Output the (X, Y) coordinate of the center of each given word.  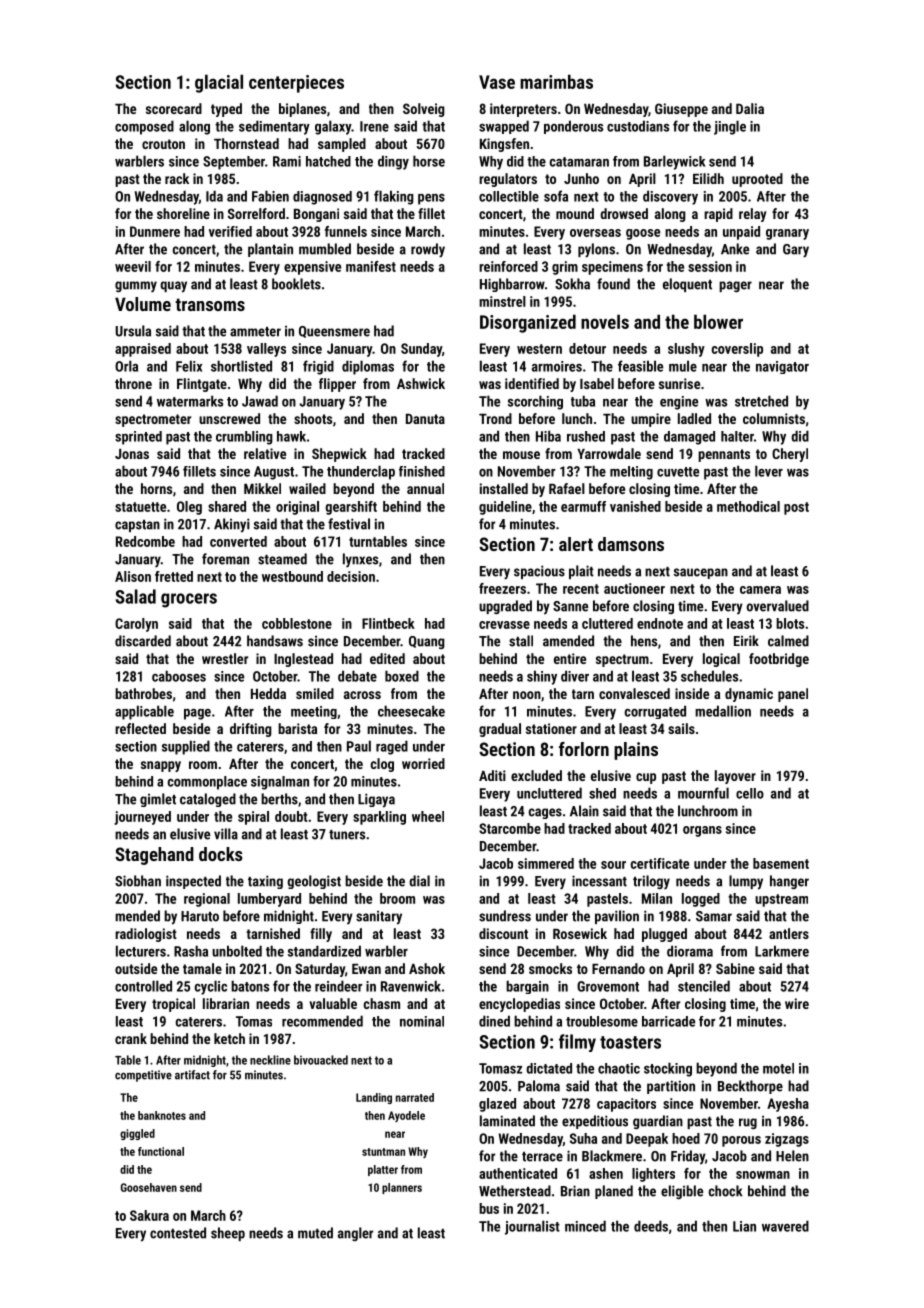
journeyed (142, 818)
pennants (724, 455)
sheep (228, 1234)
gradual (500, 730)
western (539, 349)
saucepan (701, 573)
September (234, 163)
